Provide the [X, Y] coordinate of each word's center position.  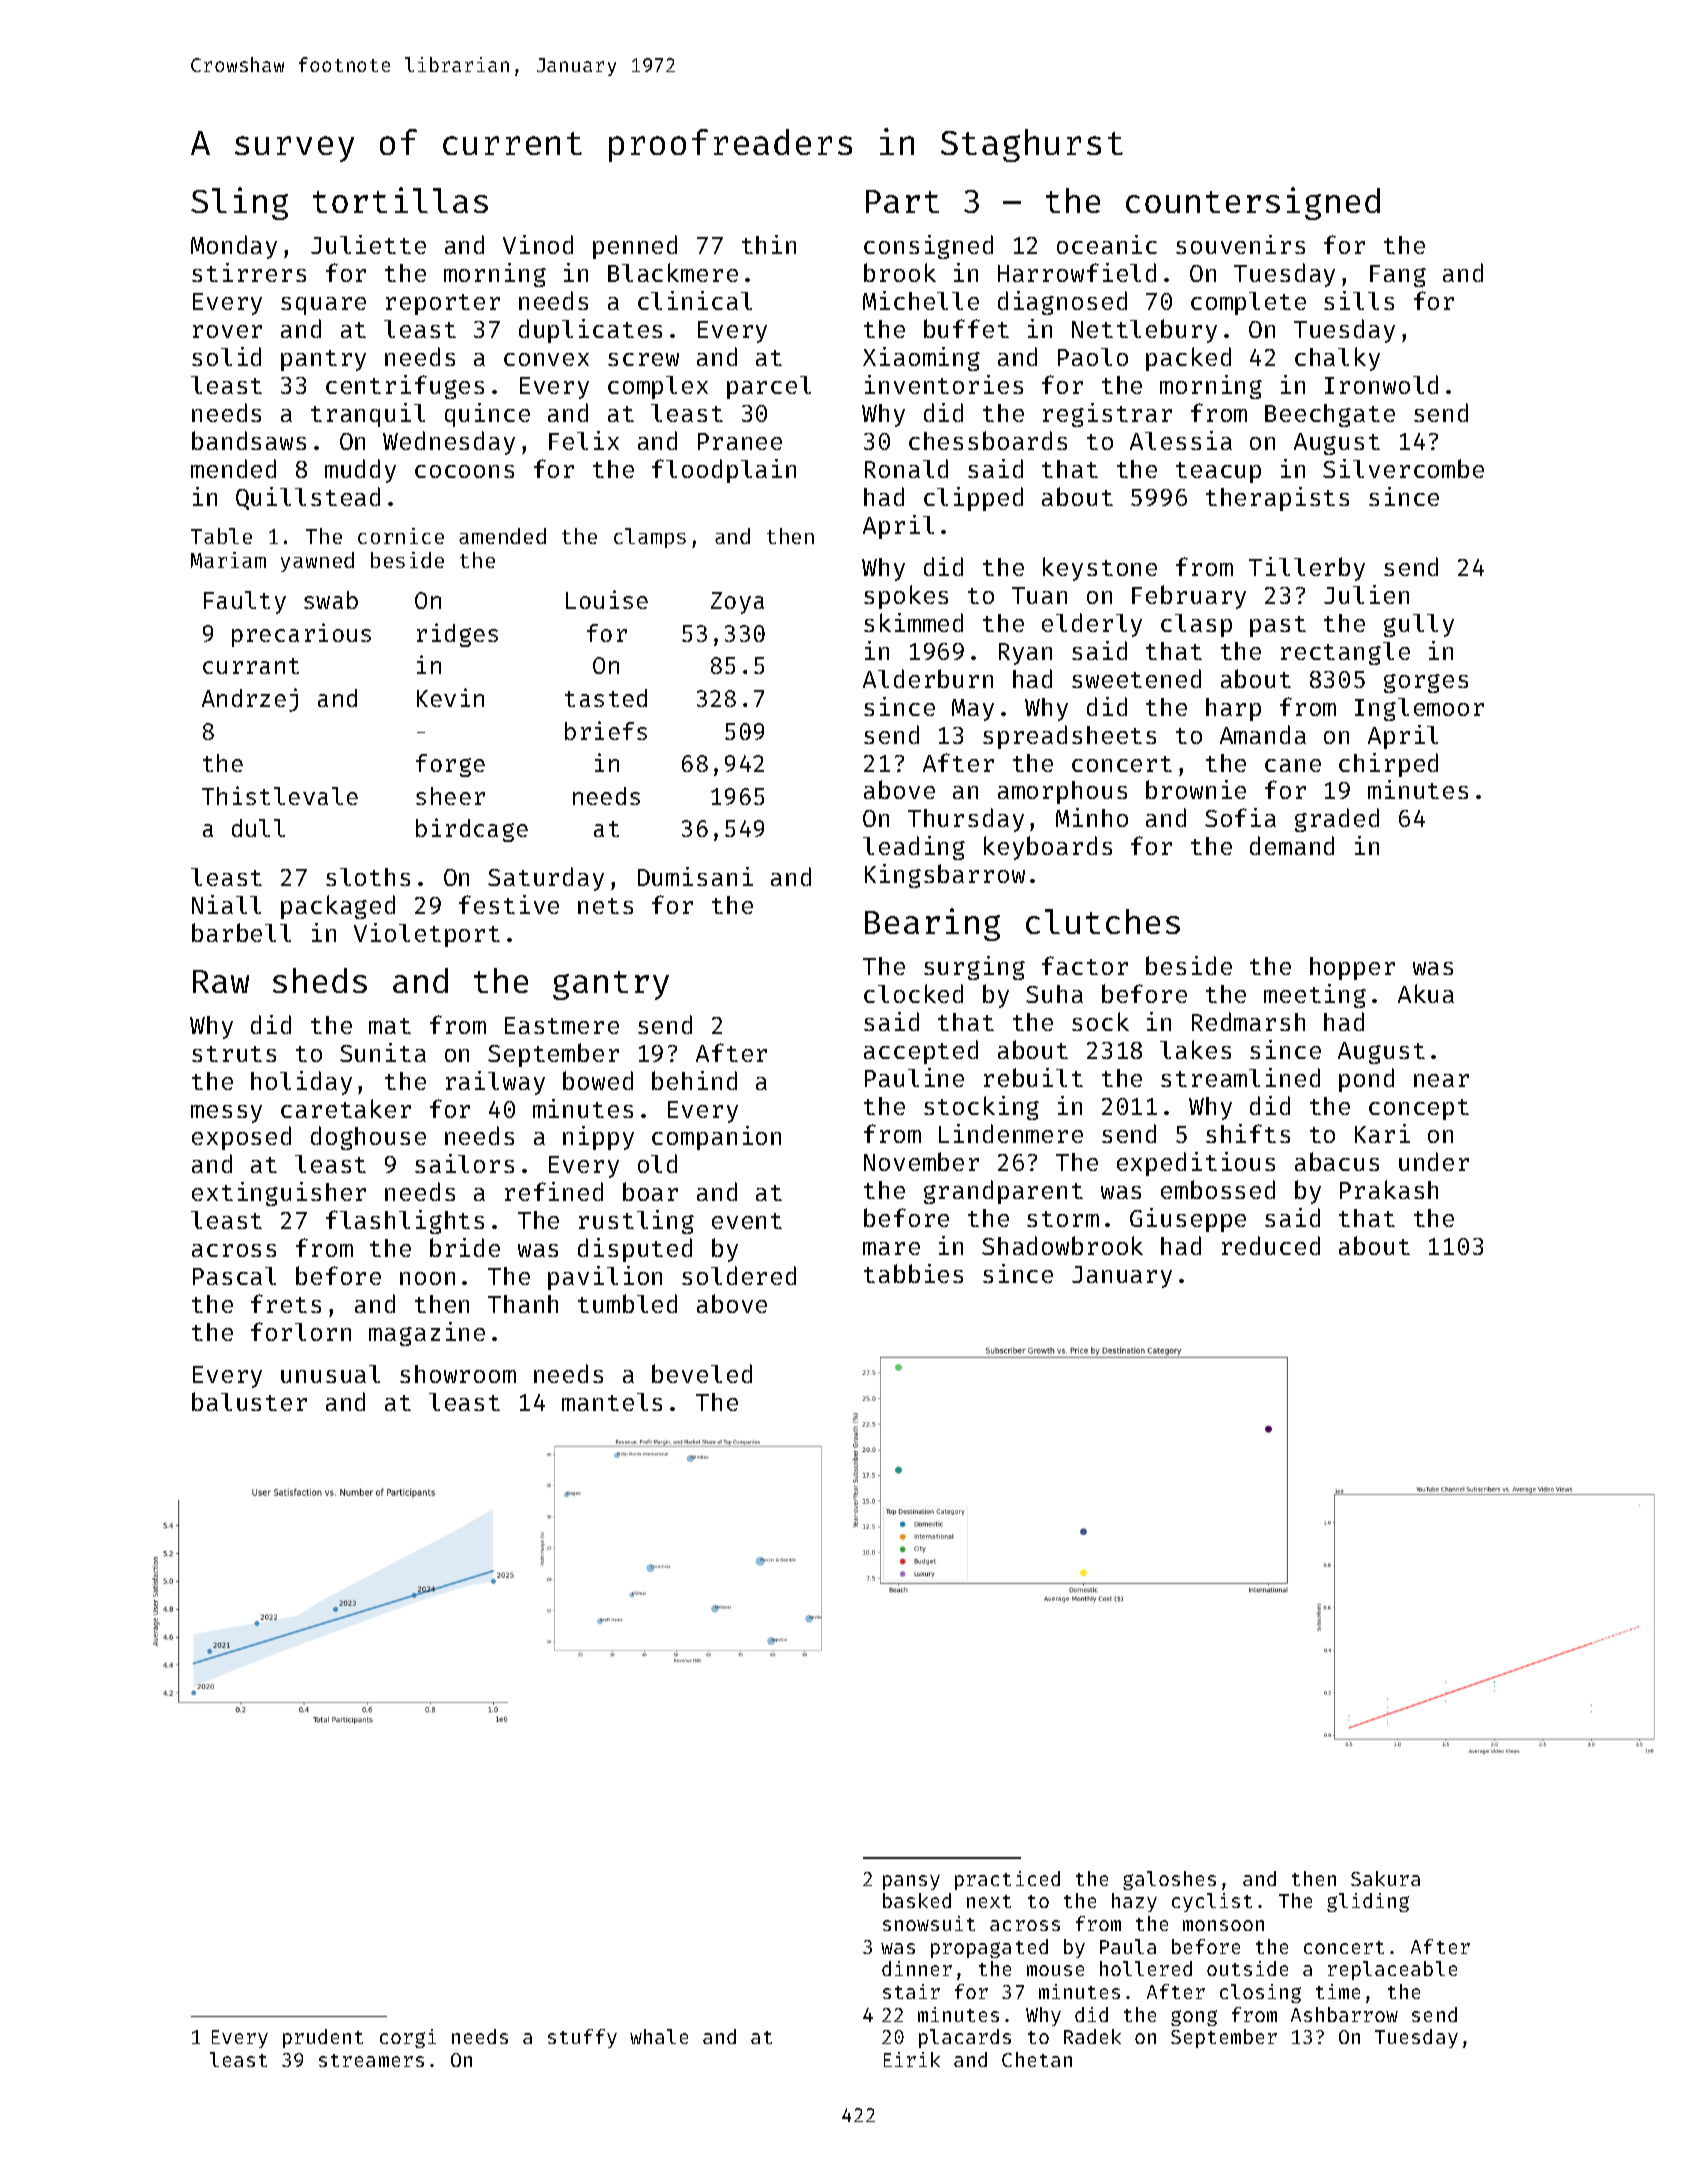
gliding [1368, 1902]
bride [465, 1247]
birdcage [472, 830]
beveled [702, 1373]
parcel [769, 387]
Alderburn [928, 678]
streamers [371, 2060]
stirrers [249, 272]
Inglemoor [1419, 709]
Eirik [912, 2059]
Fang [1398, 276]
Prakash [1389, 1189]
